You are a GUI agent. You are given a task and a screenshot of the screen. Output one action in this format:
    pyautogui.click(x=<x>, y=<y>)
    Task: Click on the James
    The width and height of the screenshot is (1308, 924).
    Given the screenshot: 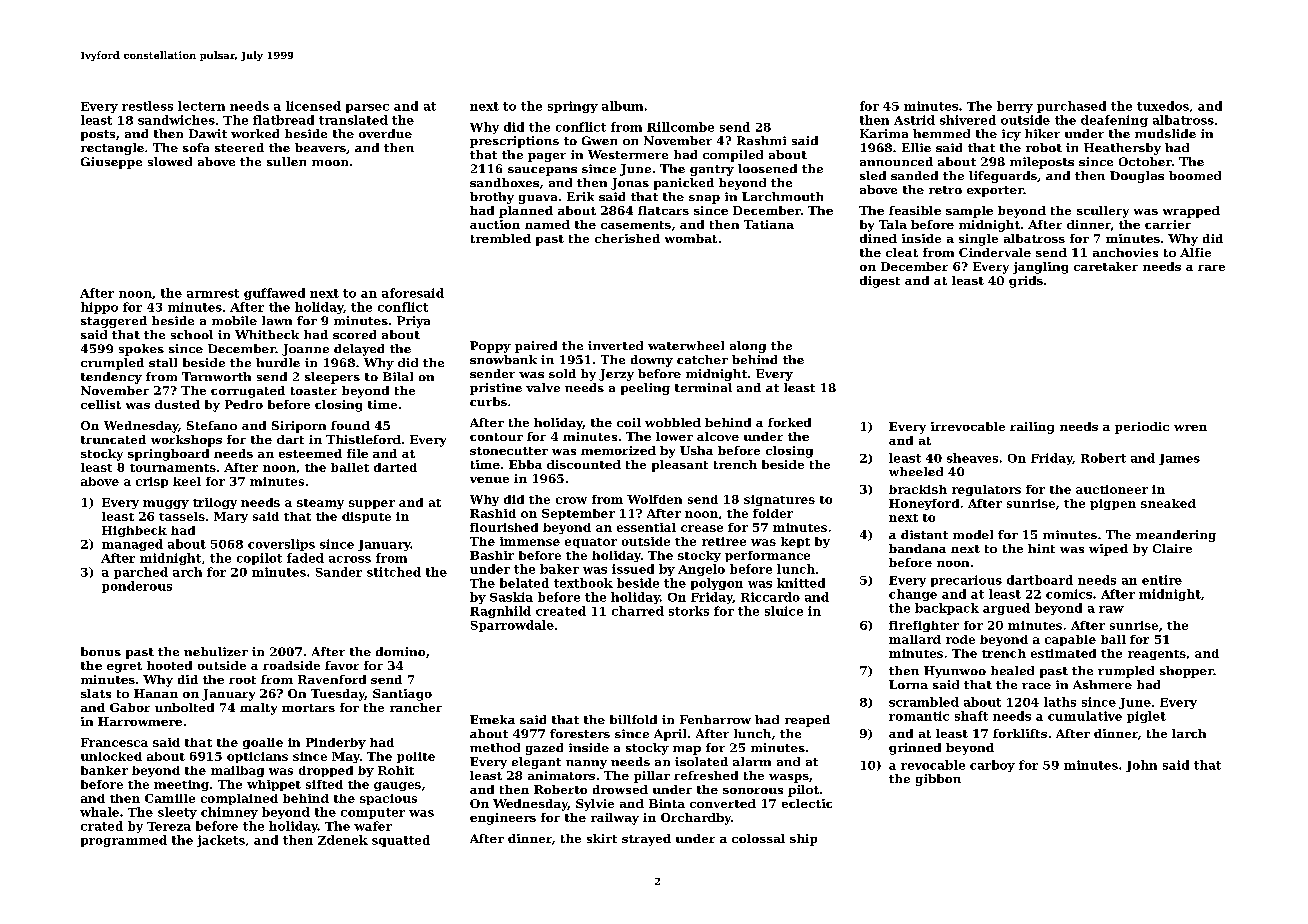 What is the action you would take?
    pyautogui.click(x=1179, y=459)
